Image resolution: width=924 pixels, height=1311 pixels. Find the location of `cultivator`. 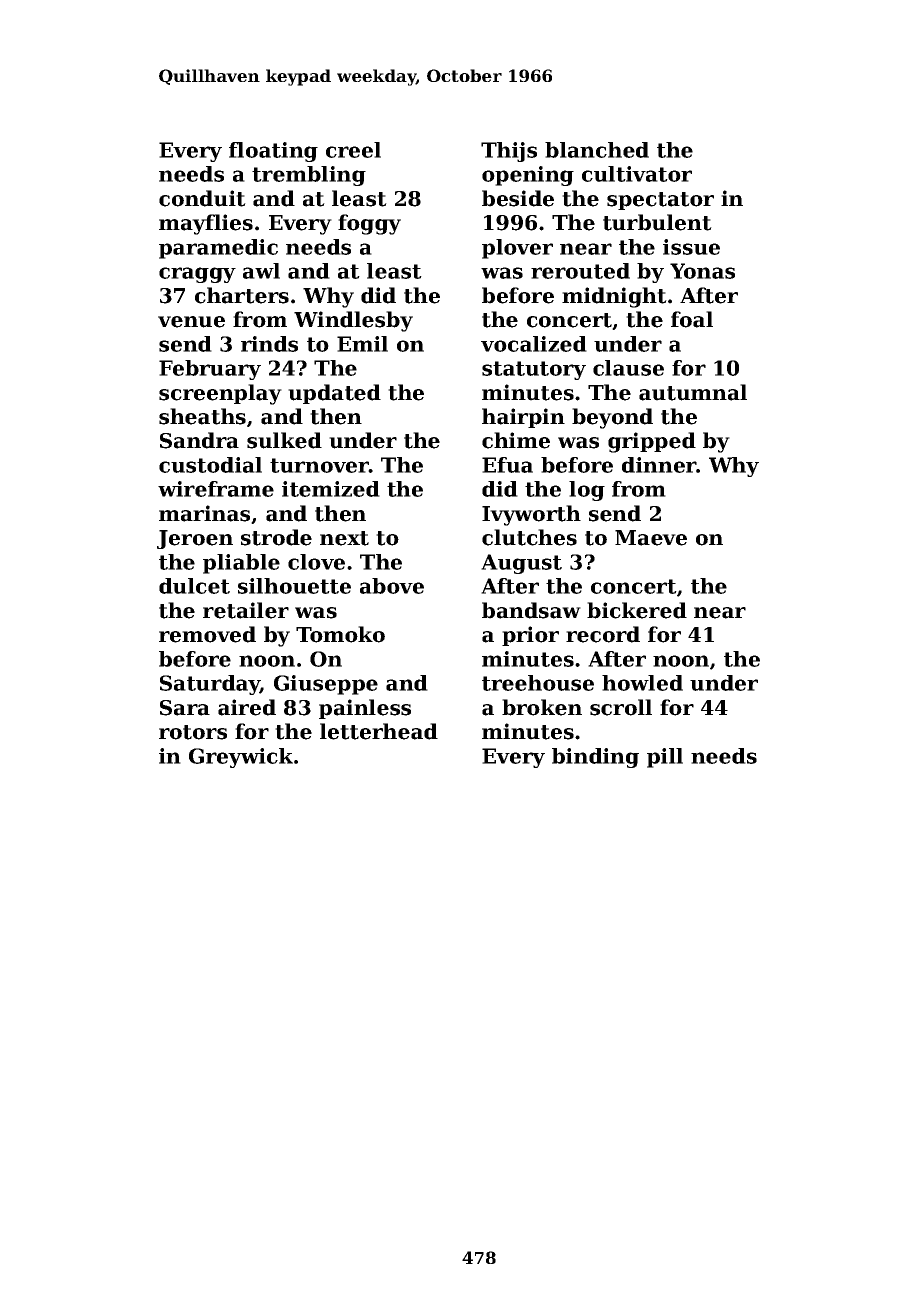

cultivator is located at coordinates (637, 174).
